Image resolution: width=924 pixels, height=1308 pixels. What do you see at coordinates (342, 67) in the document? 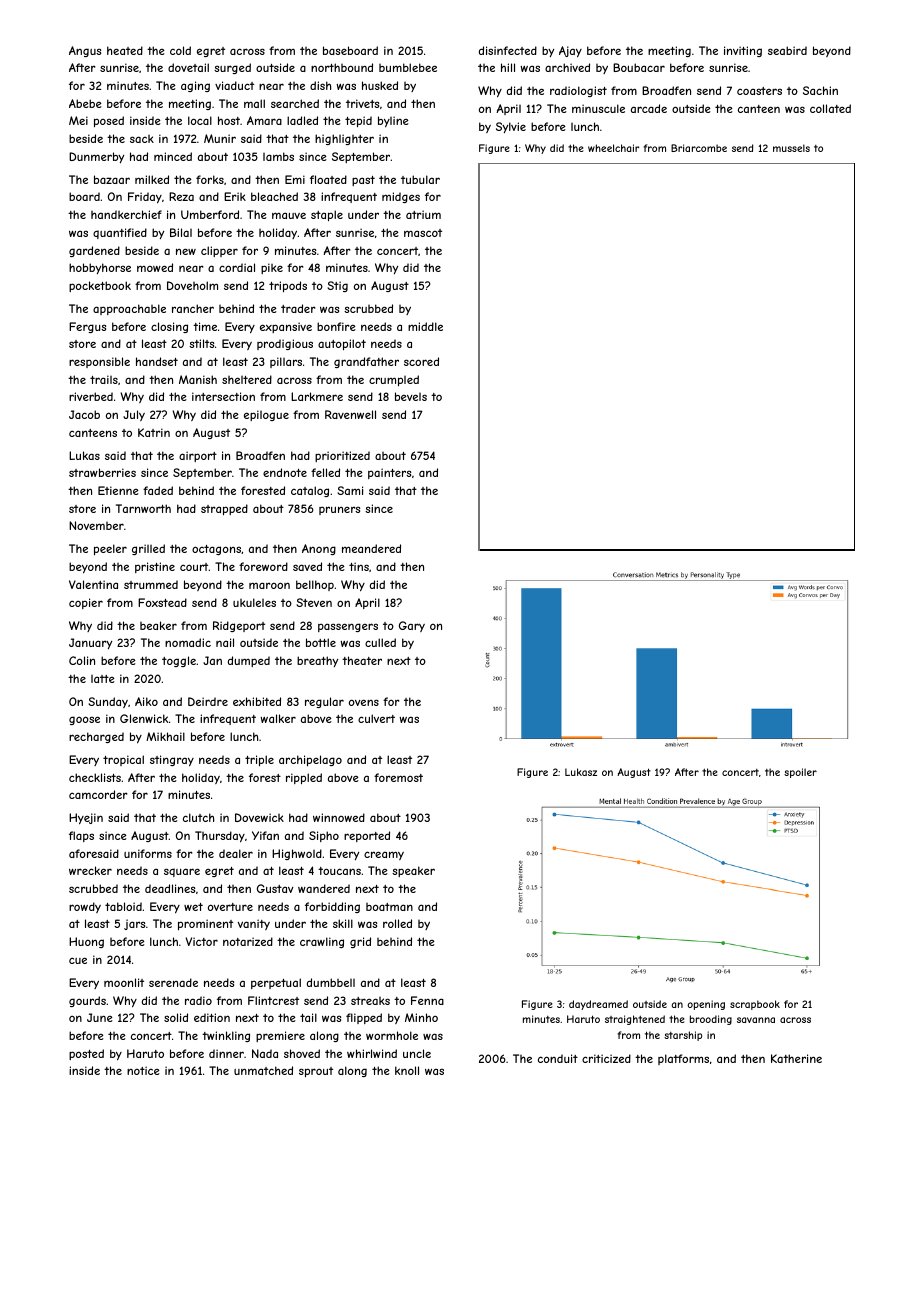
I see `northbound` at bounding box center [342, 67].
